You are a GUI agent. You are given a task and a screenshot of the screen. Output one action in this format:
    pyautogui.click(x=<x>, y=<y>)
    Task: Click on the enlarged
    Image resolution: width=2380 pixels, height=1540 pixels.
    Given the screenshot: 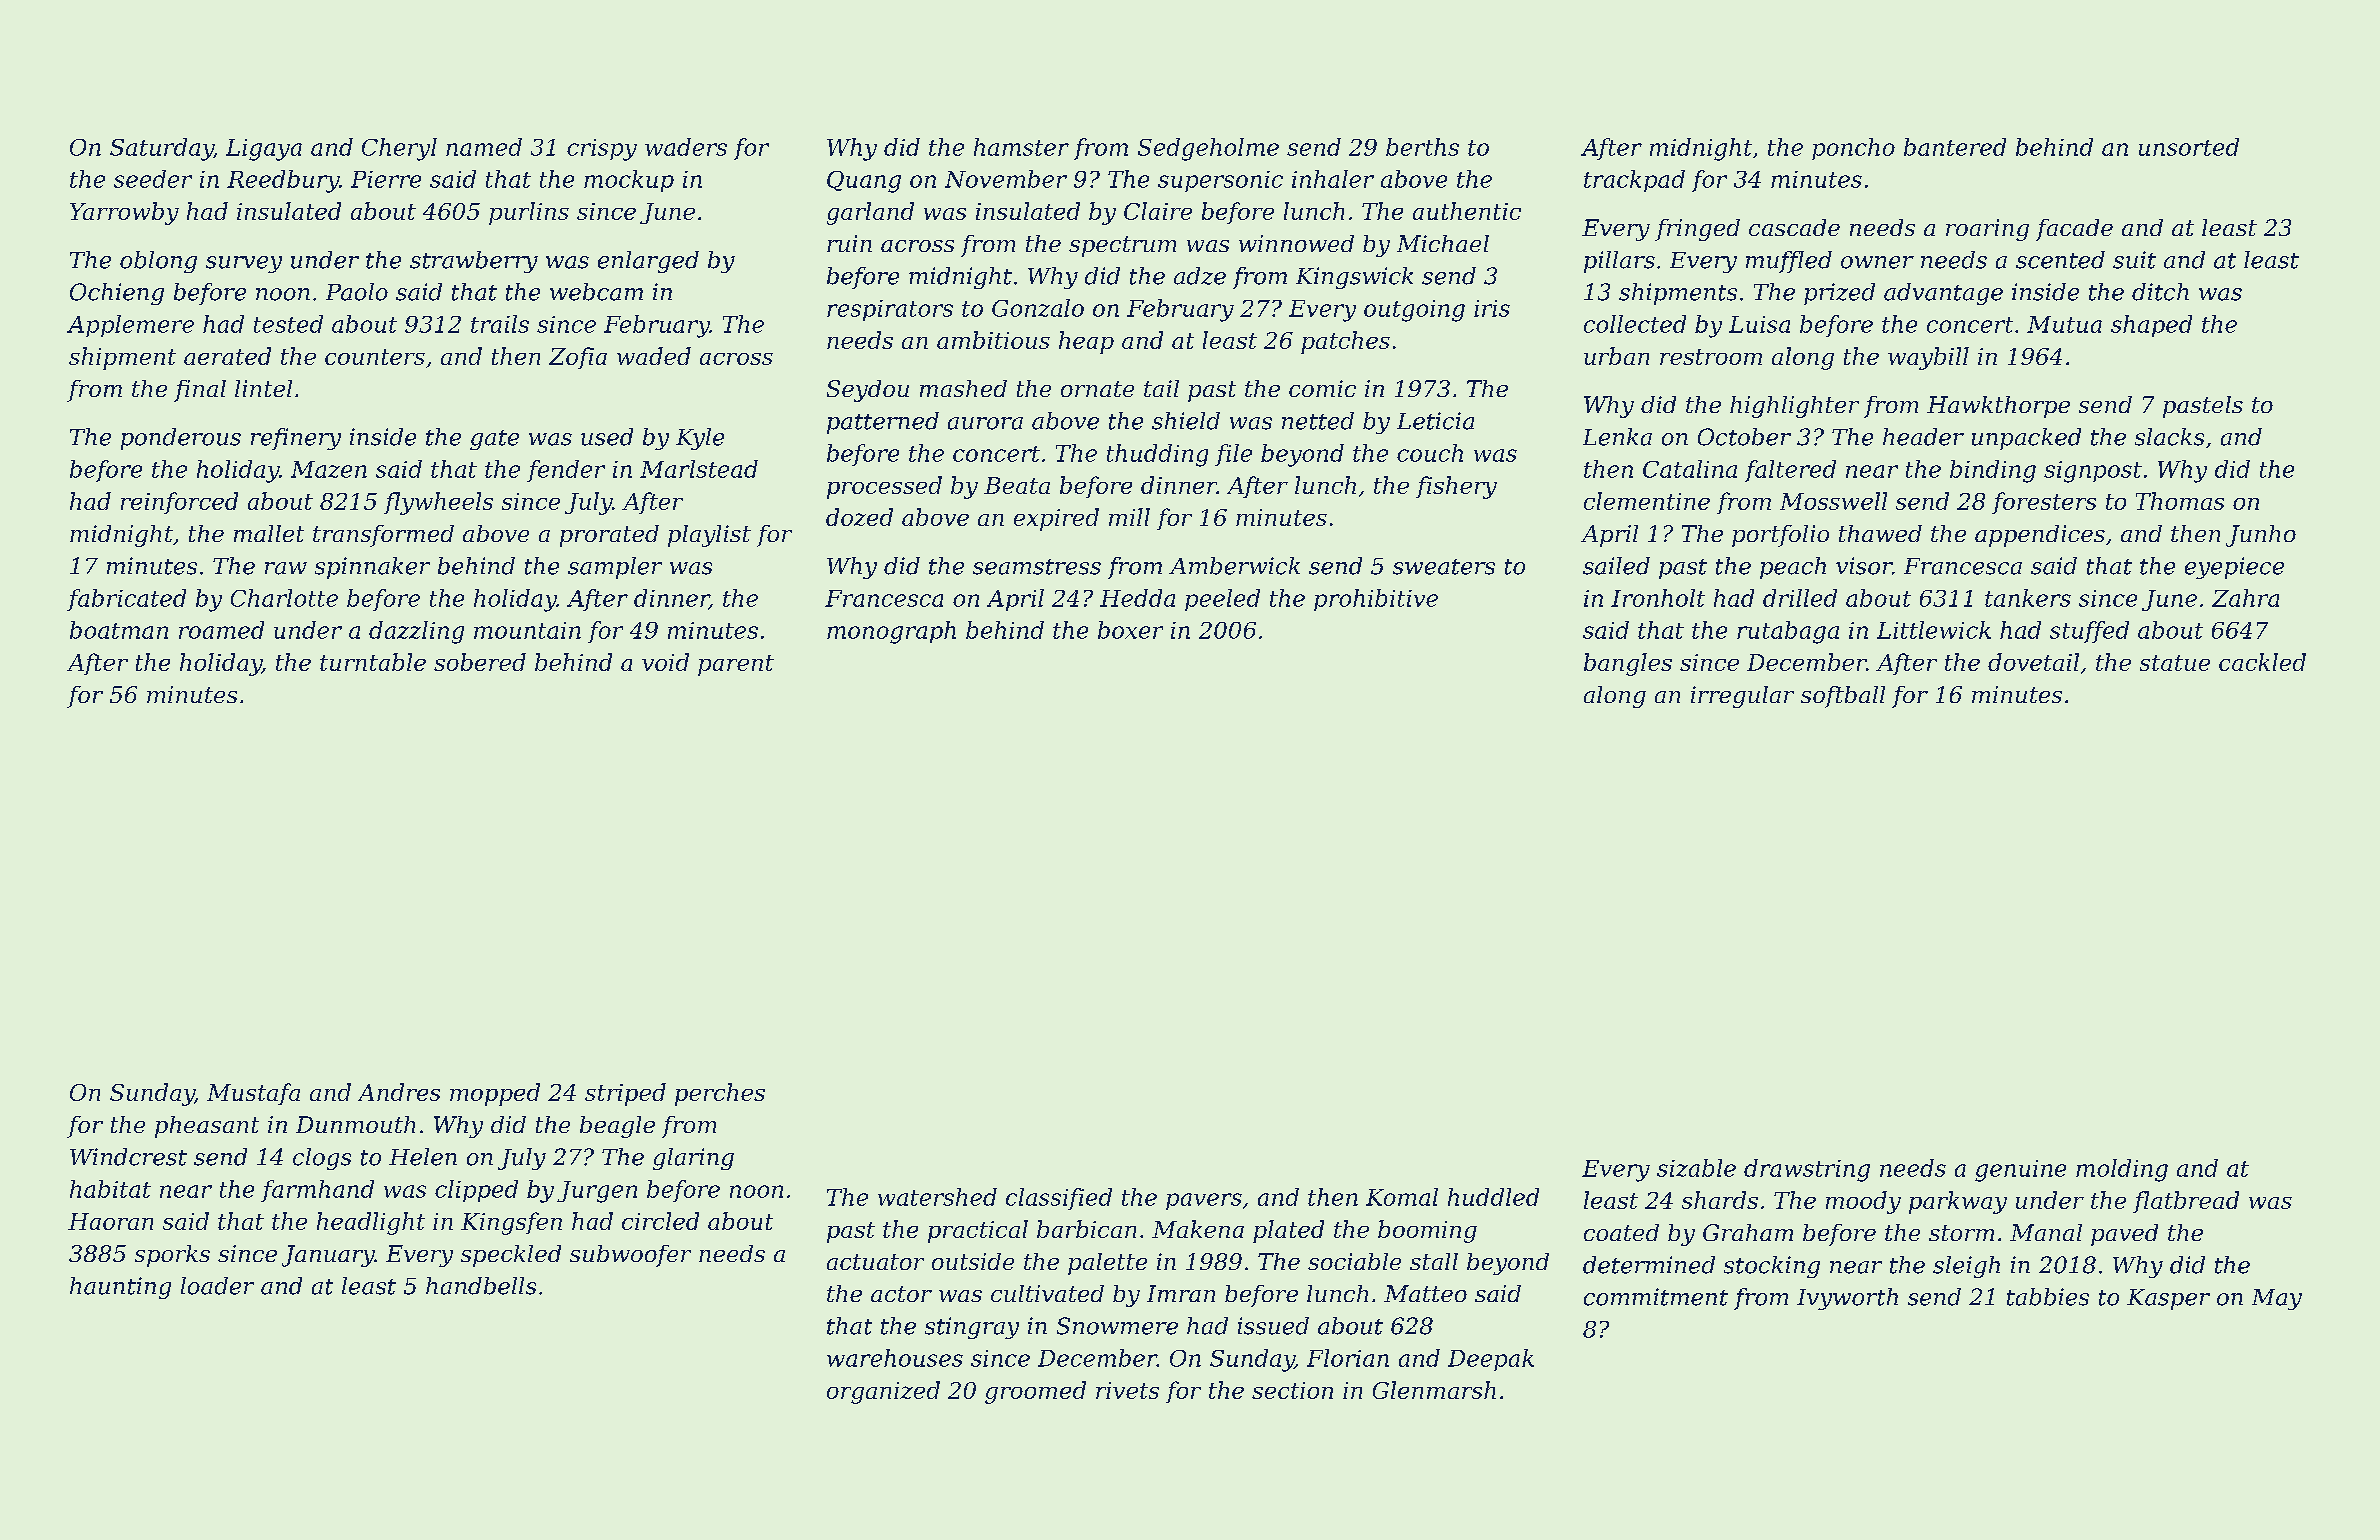 What is the action you would take?
    pyautogui.click(x=648, y=262)
